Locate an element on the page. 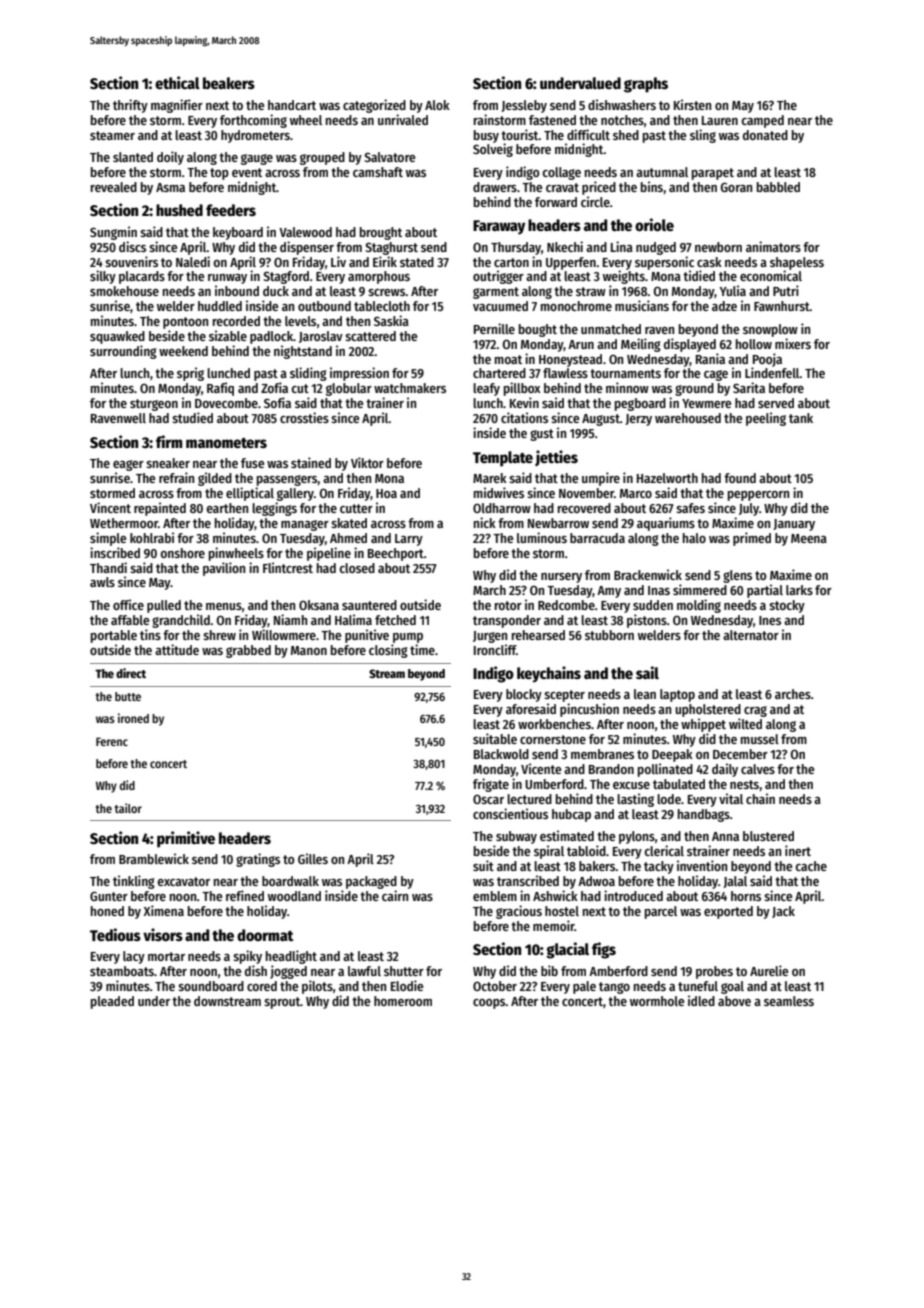 This document has height=1308, width=924. Blackwold is located at coordinates (501, 754).
